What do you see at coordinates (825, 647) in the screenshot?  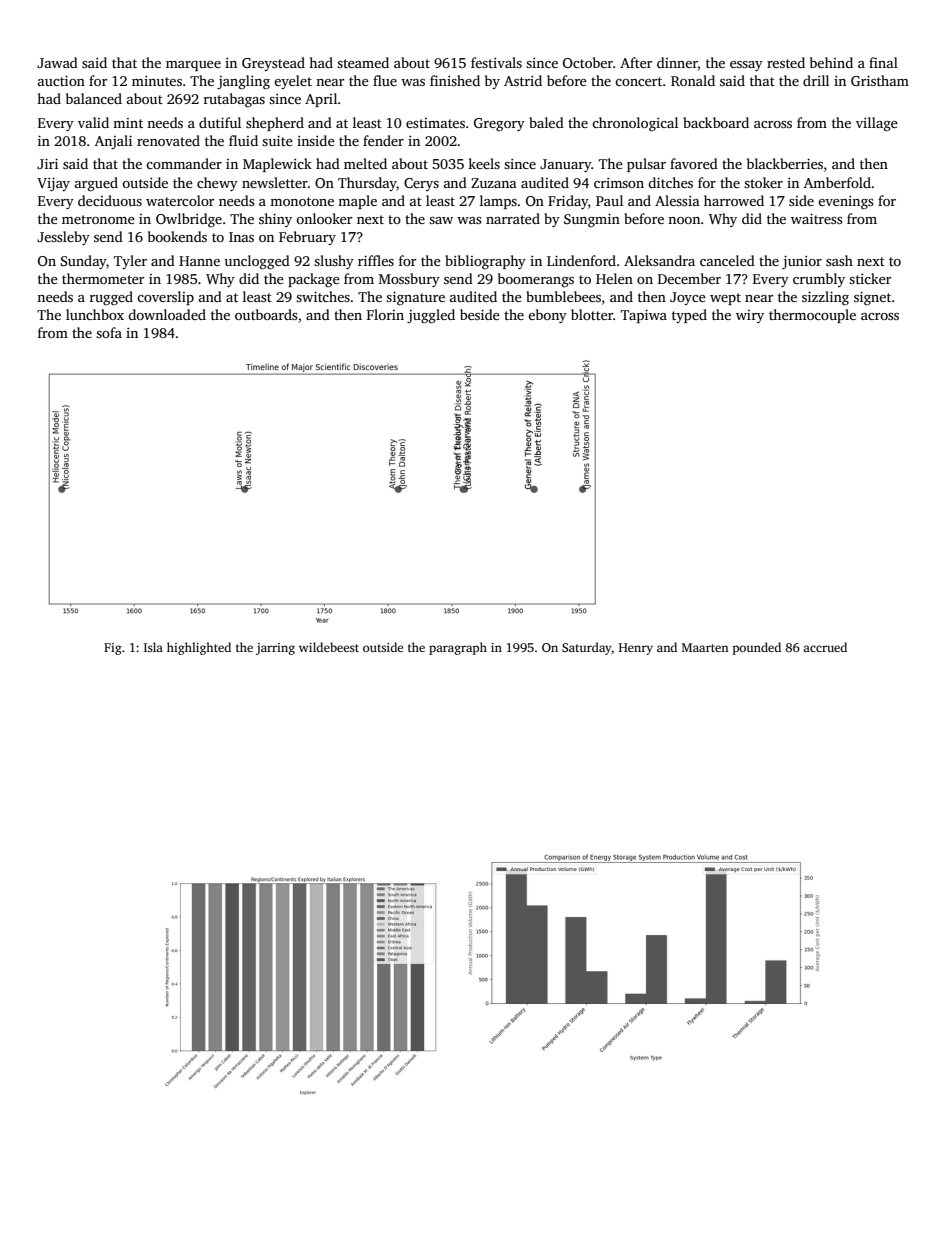 I see `accrued` at bounding box center [825, 647].
